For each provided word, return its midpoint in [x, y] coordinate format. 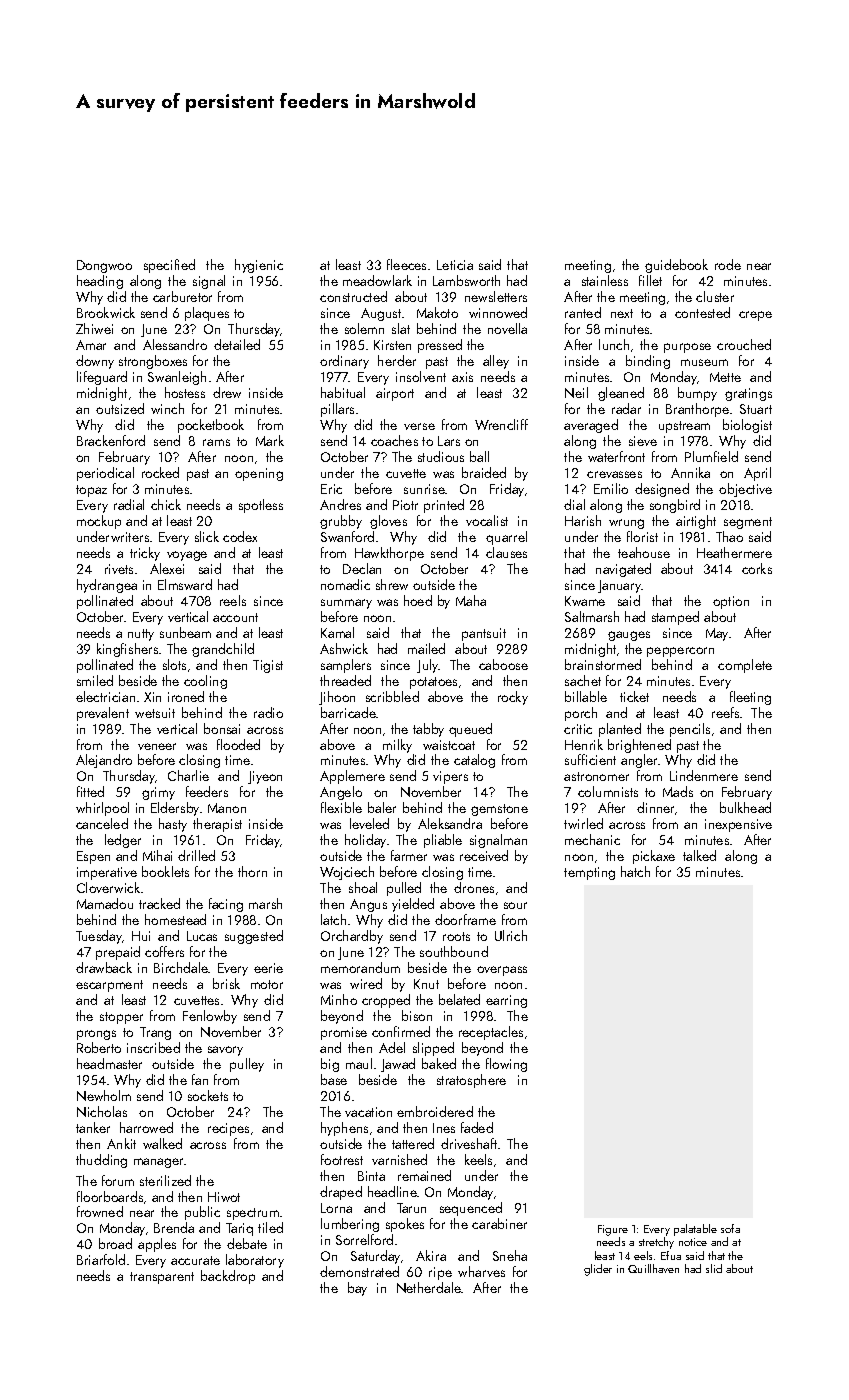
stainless [605, 280]
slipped [433, 1049]
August [381, 314]
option [731, 602]
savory [225, 1051]
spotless [261, 506]
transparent [162, 1278]
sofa [730, 1228]
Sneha [510, 1255]
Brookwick [106, 312]
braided [484, 472]
